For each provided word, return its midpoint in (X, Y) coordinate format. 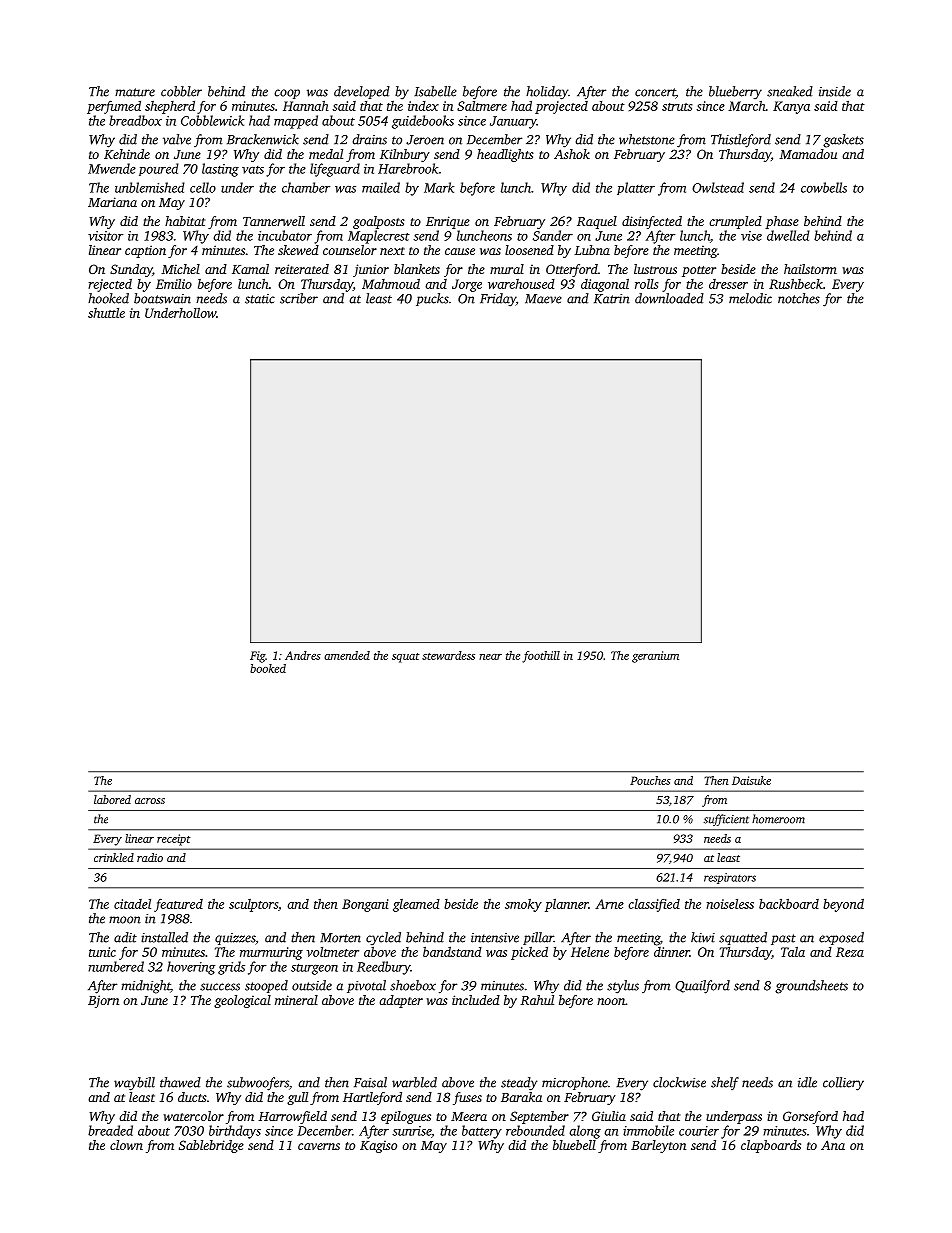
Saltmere (482, 106)
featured (178, 905)
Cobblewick (212, 120)
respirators (730, 878)
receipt (173, 840)
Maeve (543, 299)
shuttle (106, 313)
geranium (655, 657)
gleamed (416, 905)
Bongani (365, 905)
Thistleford (741, 141)
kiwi (703, 937)
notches (799, 298)
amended (347, 655)
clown (126, 1145)
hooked (108, 298)
